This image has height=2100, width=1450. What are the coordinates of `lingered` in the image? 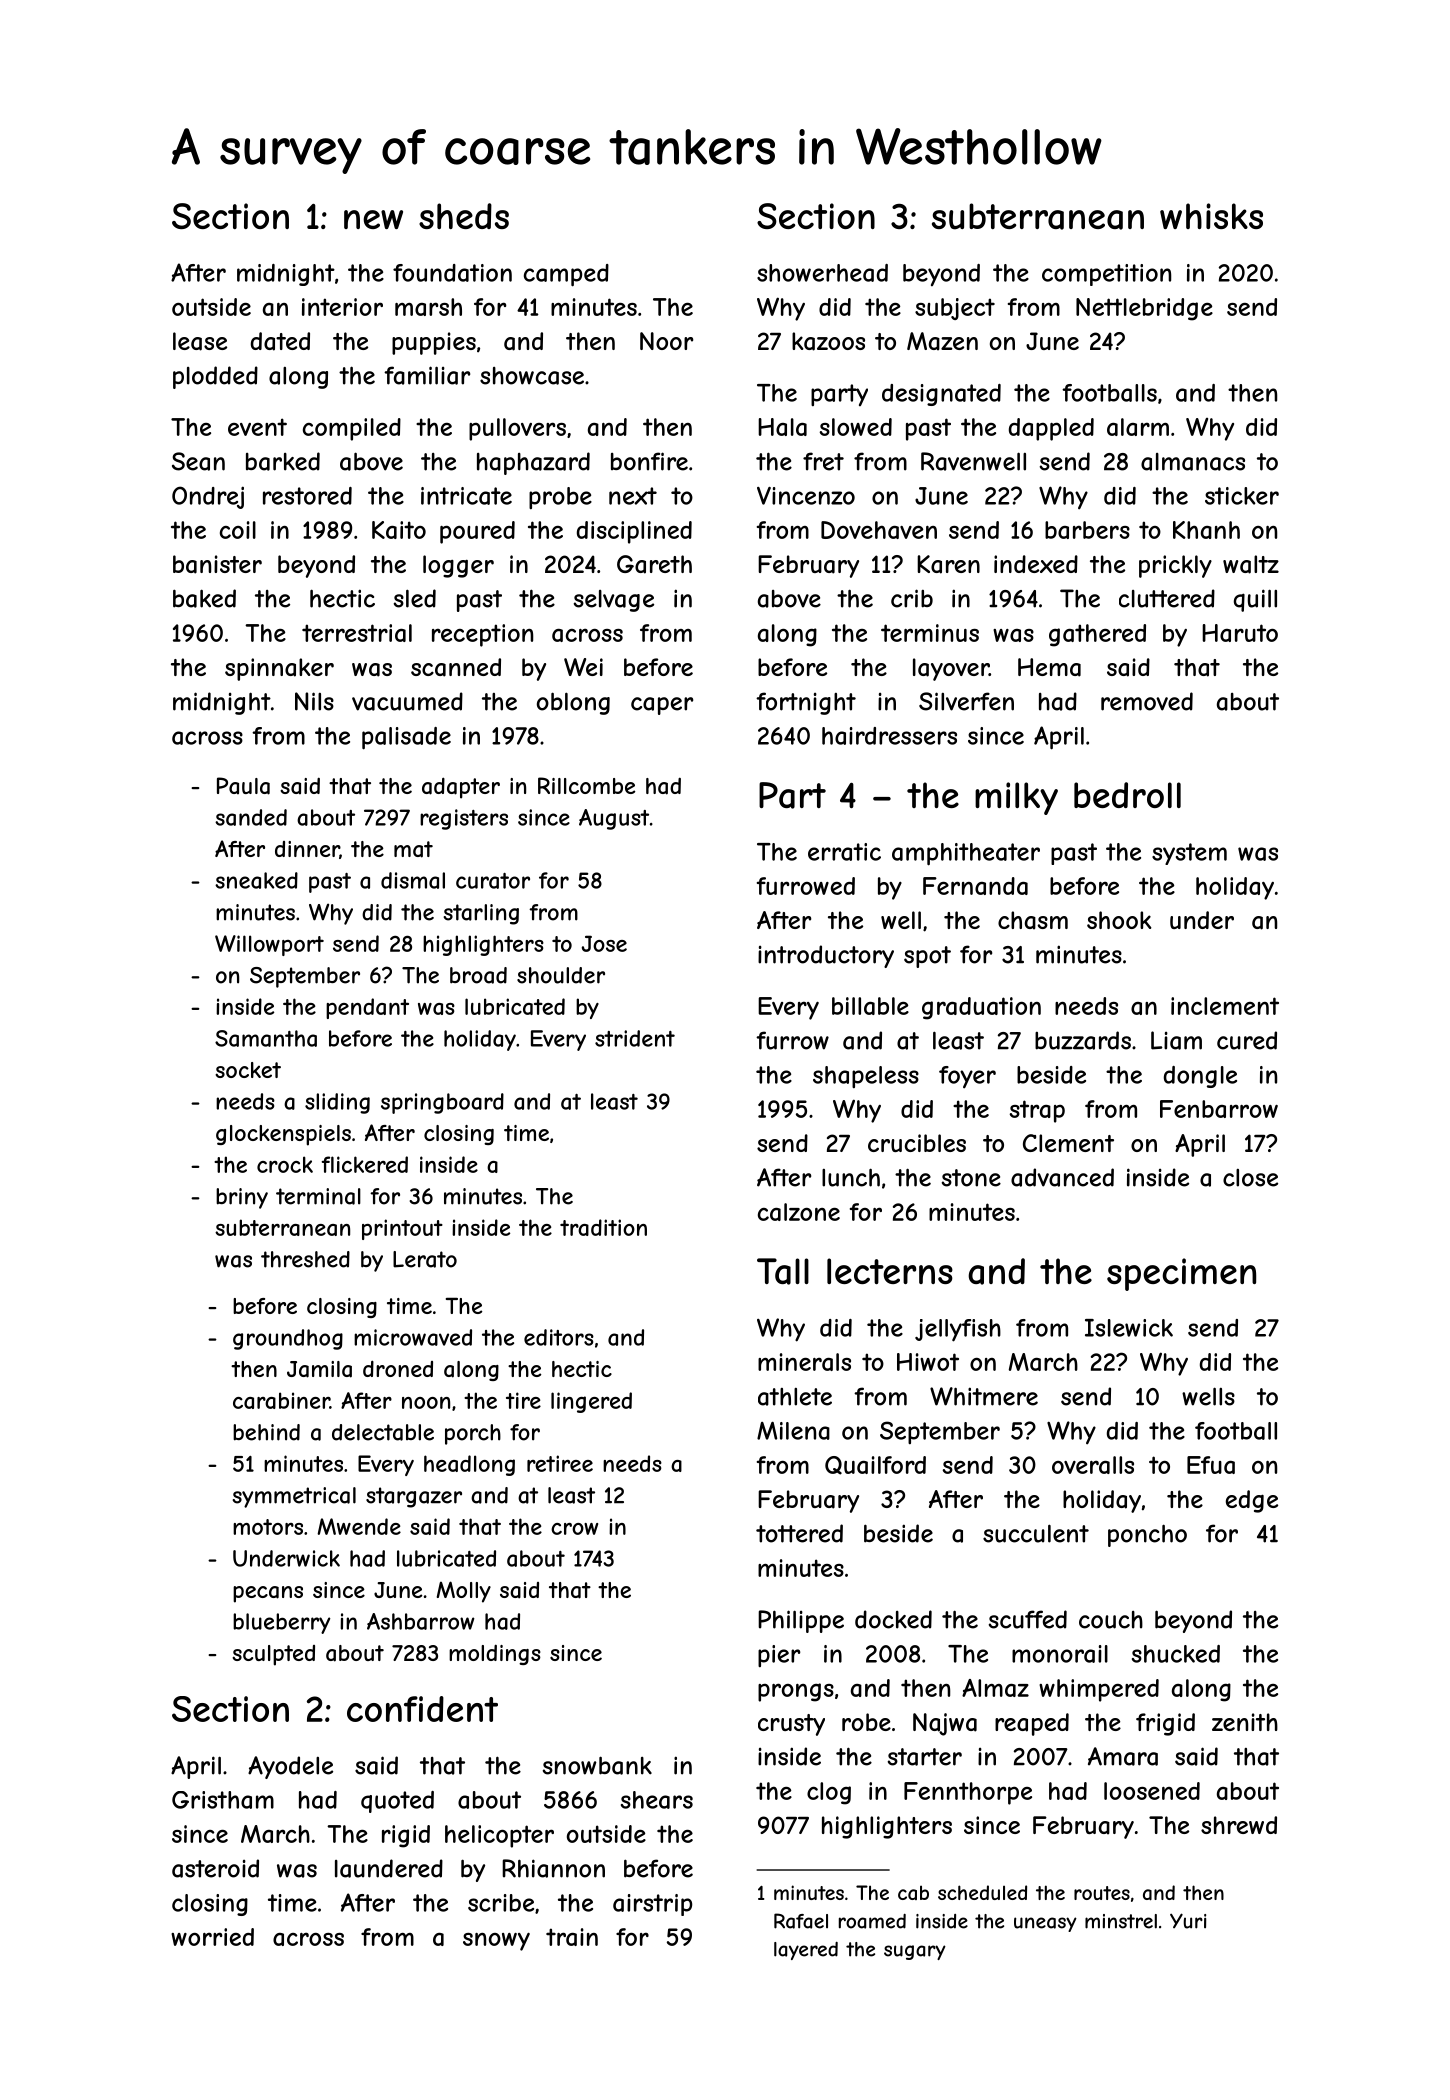 It's located at (591, 1402).
